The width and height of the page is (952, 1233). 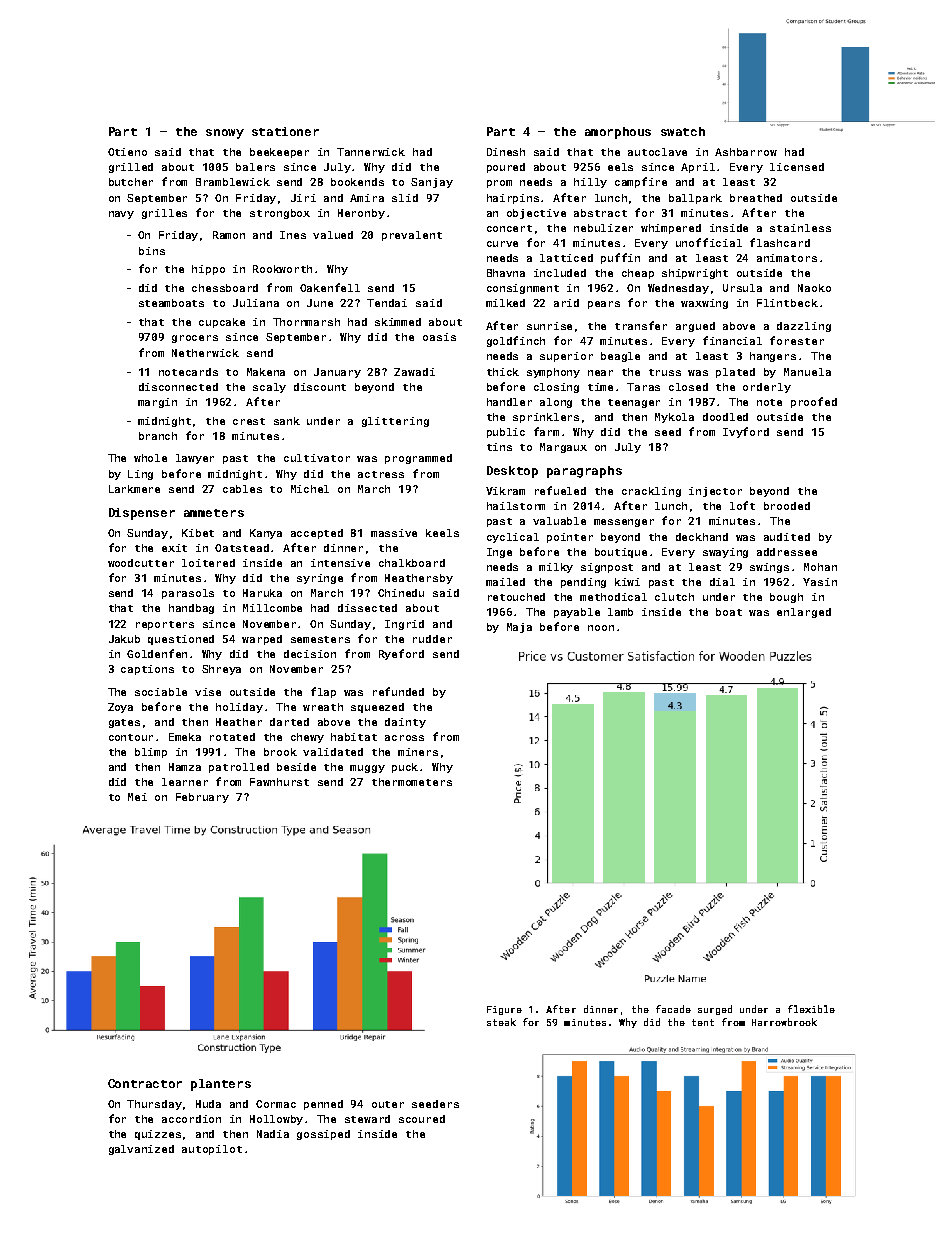 What do you see at coordinates (577, 613) in the page?
I see `payable` at bounding box center [577, 613].
